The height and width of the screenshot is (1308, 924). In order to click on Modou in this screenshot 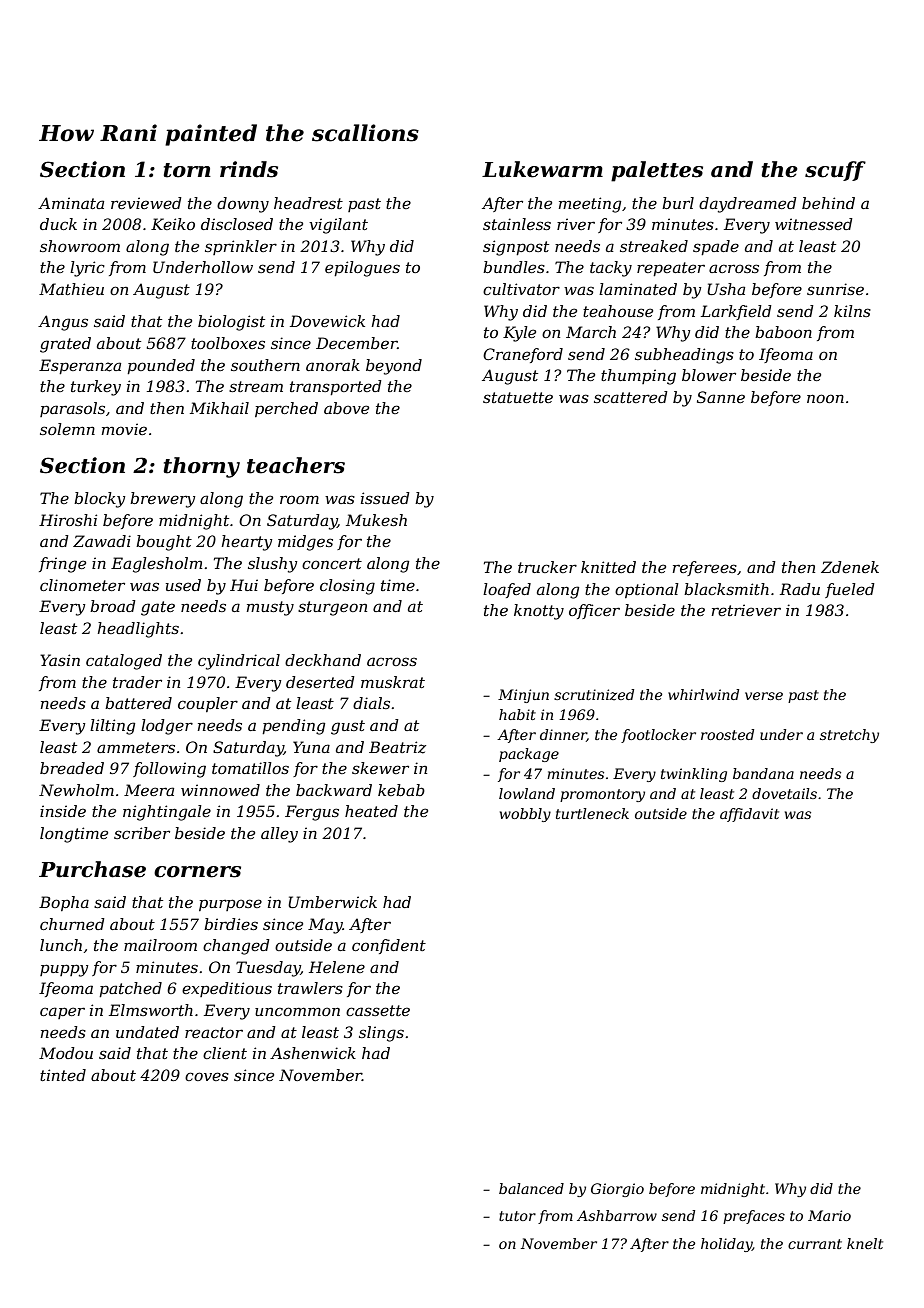, I will do `click(66, 1053)`.
